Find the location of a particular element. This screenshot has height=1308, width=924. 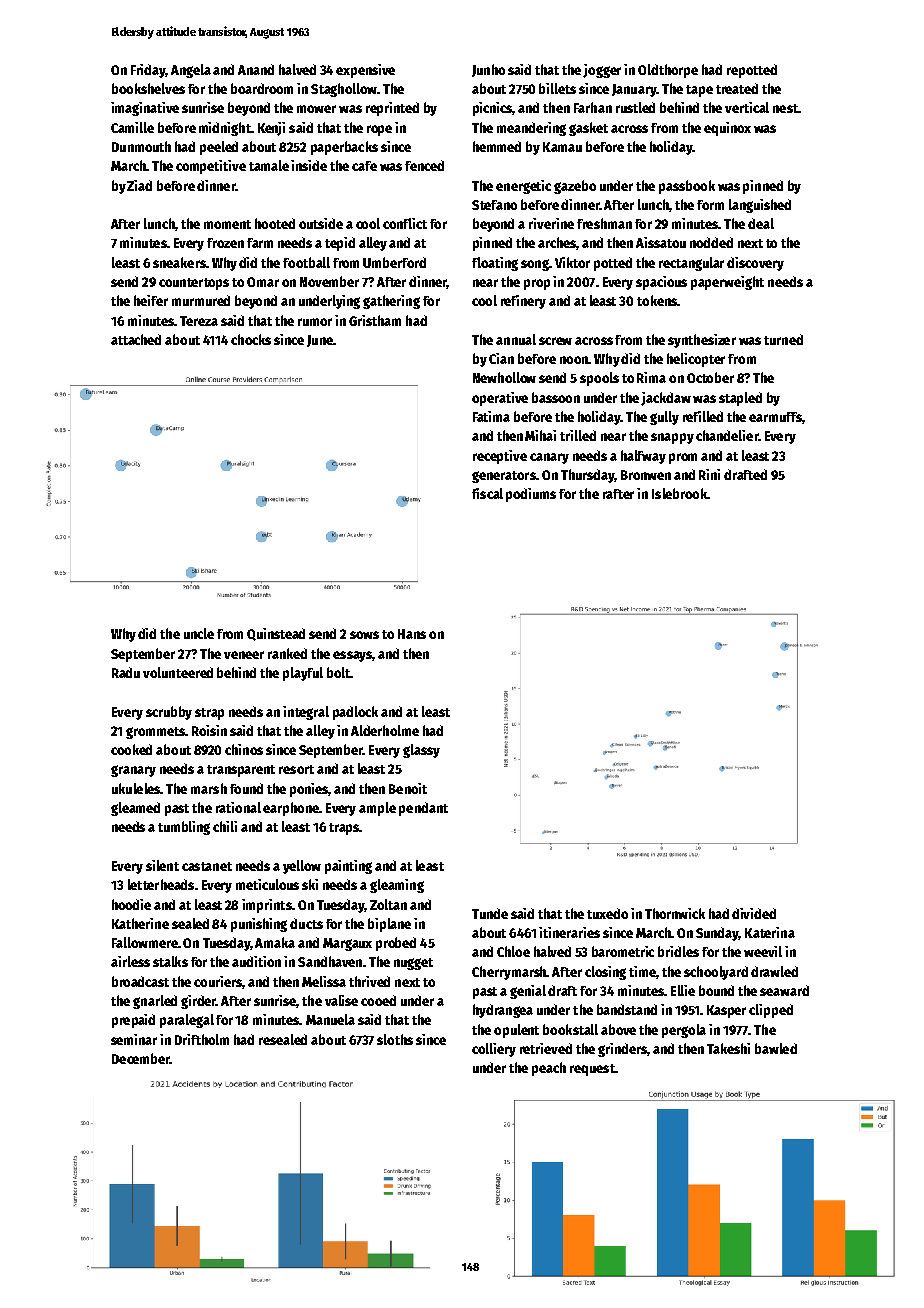

chandelier is located at coordinates (727, 435).
